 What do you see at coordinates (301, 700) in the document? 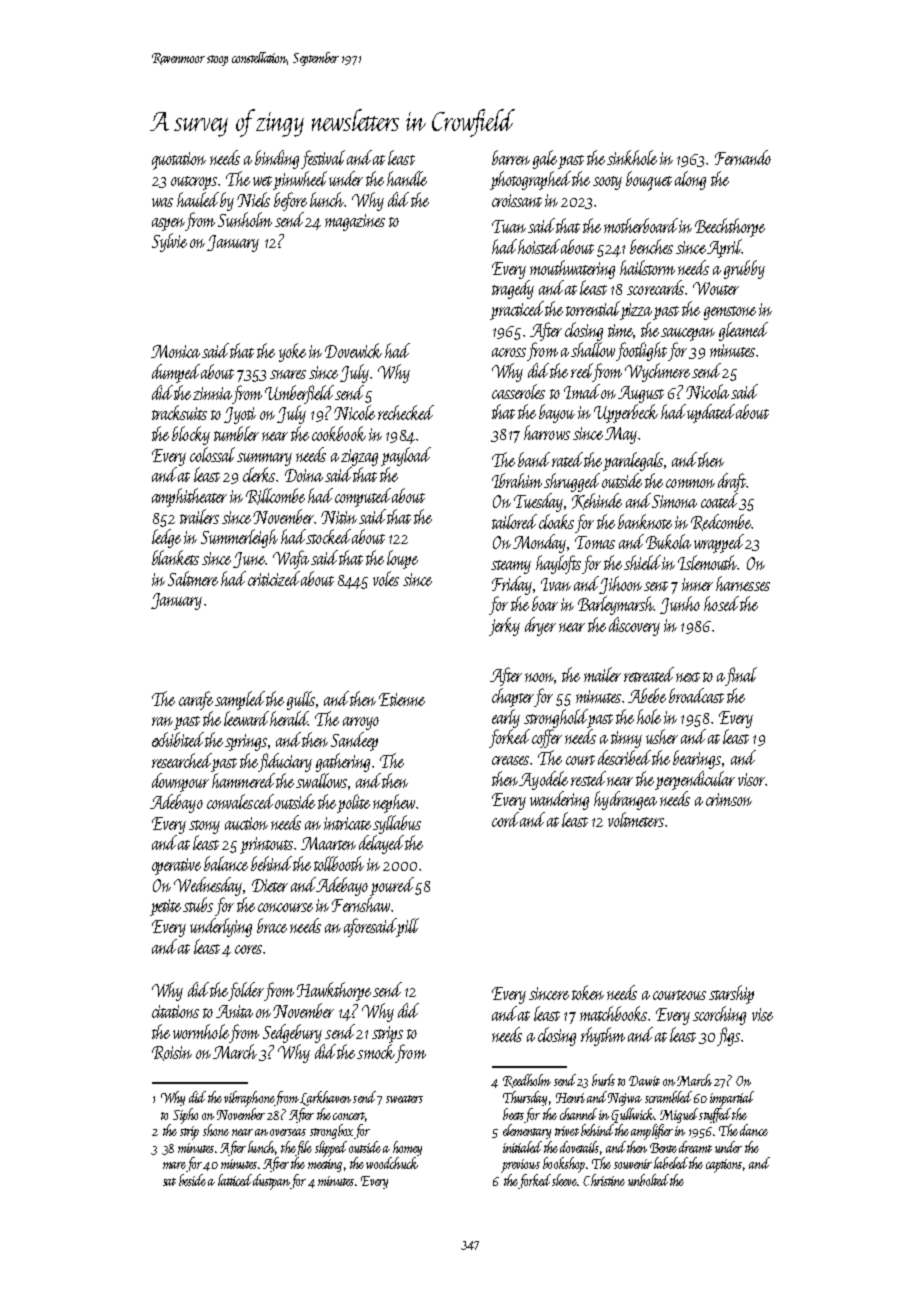
I see `gulls` at bounding box center [301, 700].
